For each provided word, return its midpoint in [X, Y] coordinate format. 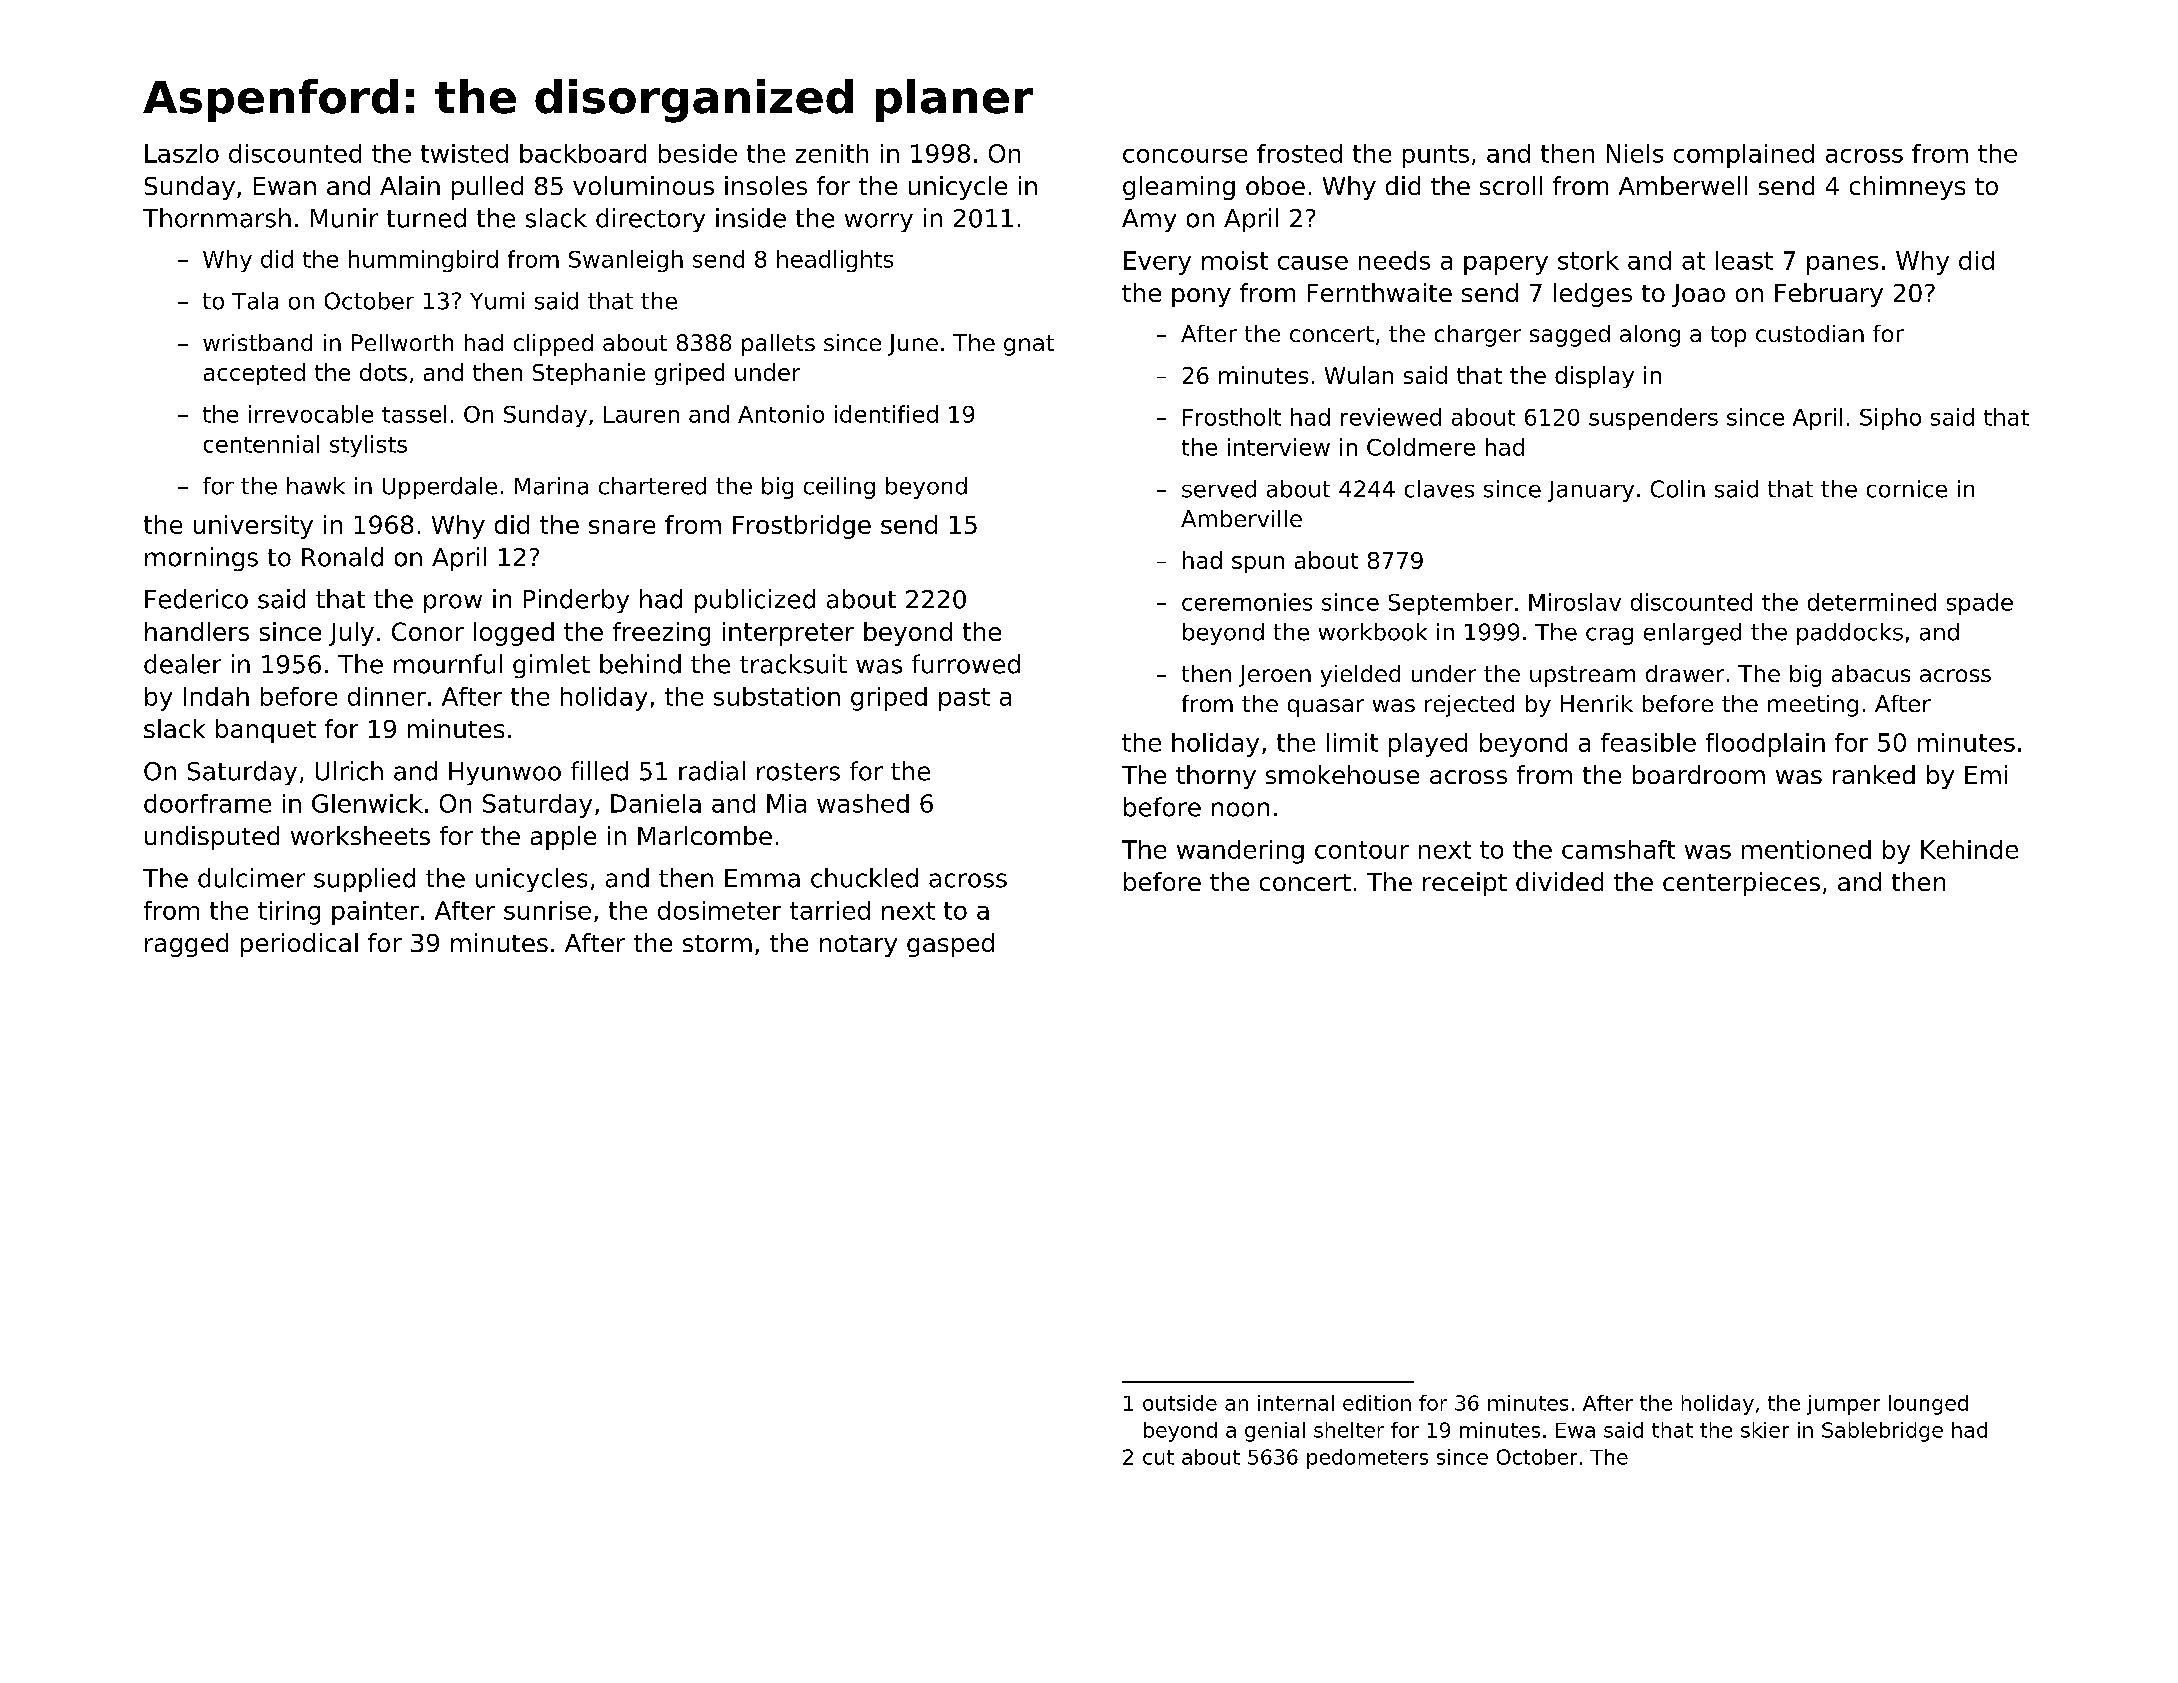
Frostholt [1232, 417]
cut [1158, 1457]
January [1591, 491]
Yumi [497, 301]
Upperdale [440, 488]
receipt [1465, 884]
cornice [1907, 489]
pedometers [1367, 1459]
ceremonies [1247, 602]
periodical [299, 945]
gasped [950, 945]
